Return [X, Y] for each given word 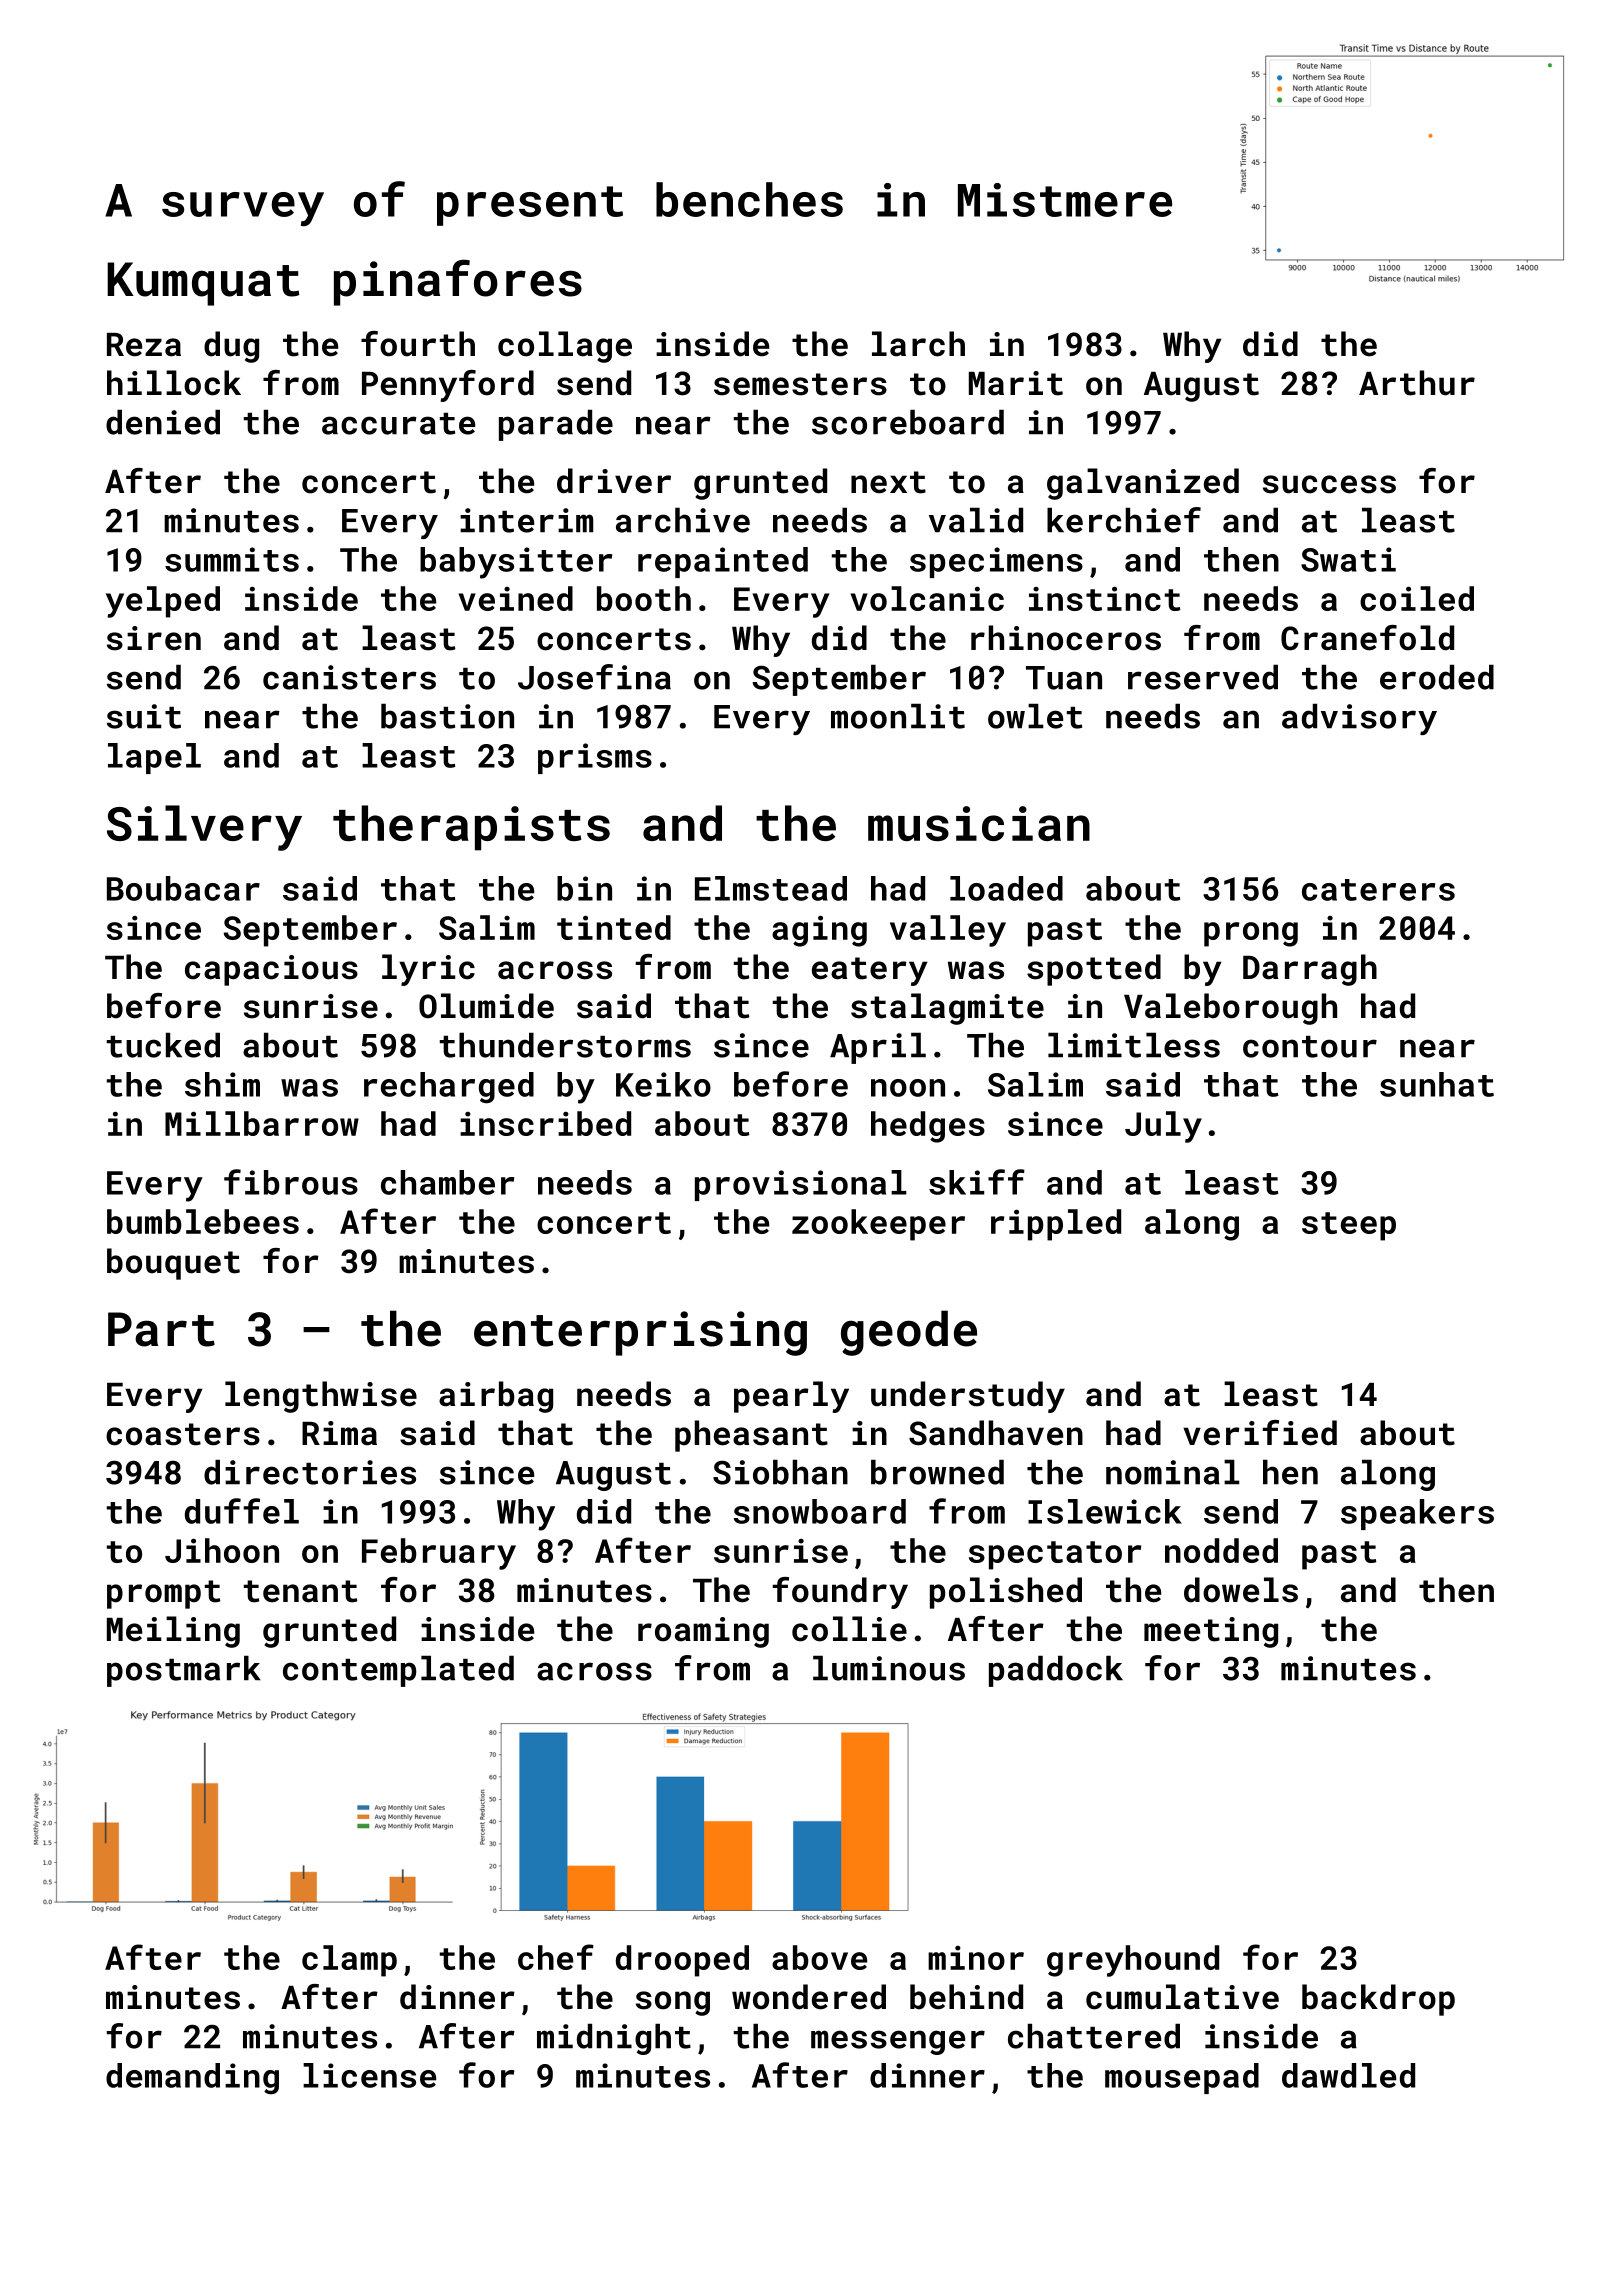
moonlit [898, 716]
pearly [791, 1397]
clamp [349, 1961]
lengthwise [321, 1397]
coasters [183, 1434]
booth [644, 598]
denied [163, 422]
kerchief [1124, 520]
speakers [1417, 1514]
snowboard [820, 1511]
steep [1349, 1226]
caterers [1378, 890]
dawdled [1348, 2075]
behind [966, 1997]
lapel [154, 758]
